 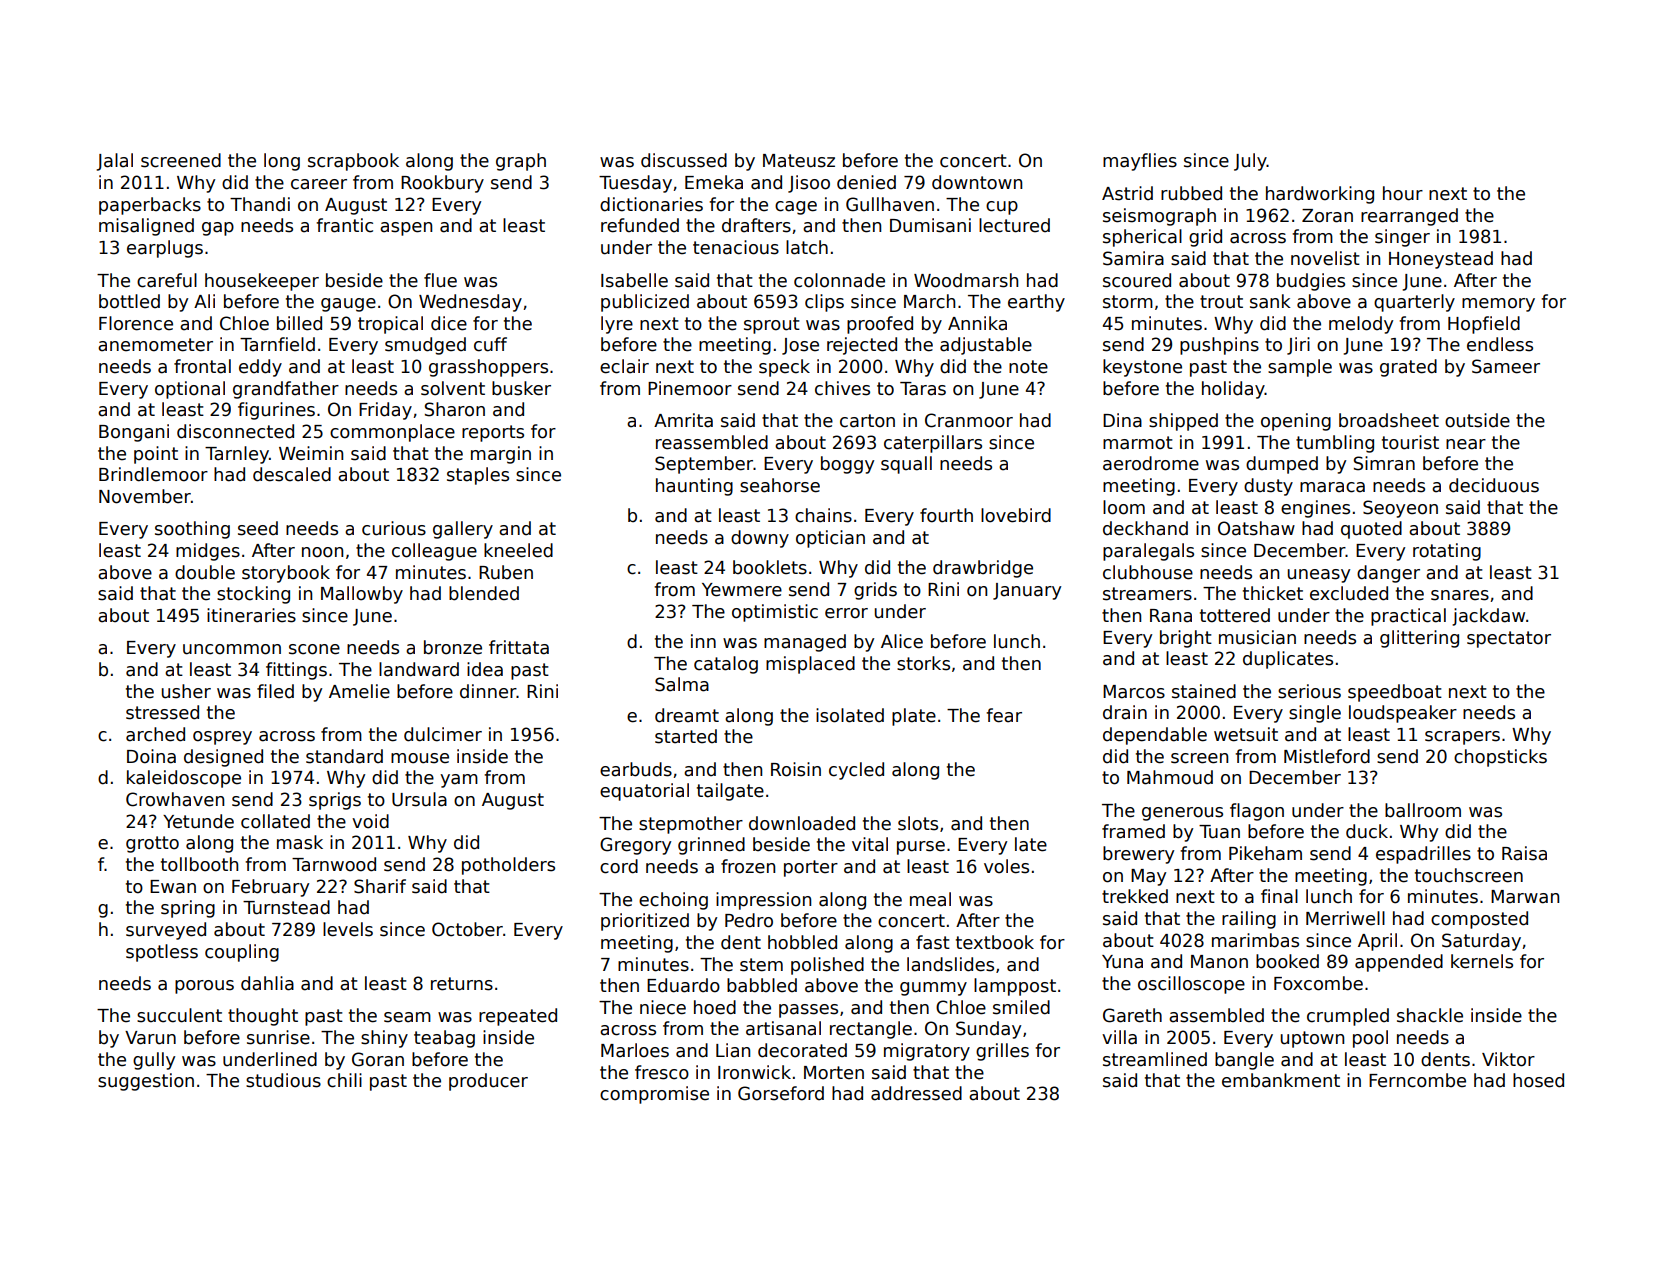 What do you see at coordinates (353, 162) in the screenshot?
I see `scrapbook` at bounding box center [353, 162].
